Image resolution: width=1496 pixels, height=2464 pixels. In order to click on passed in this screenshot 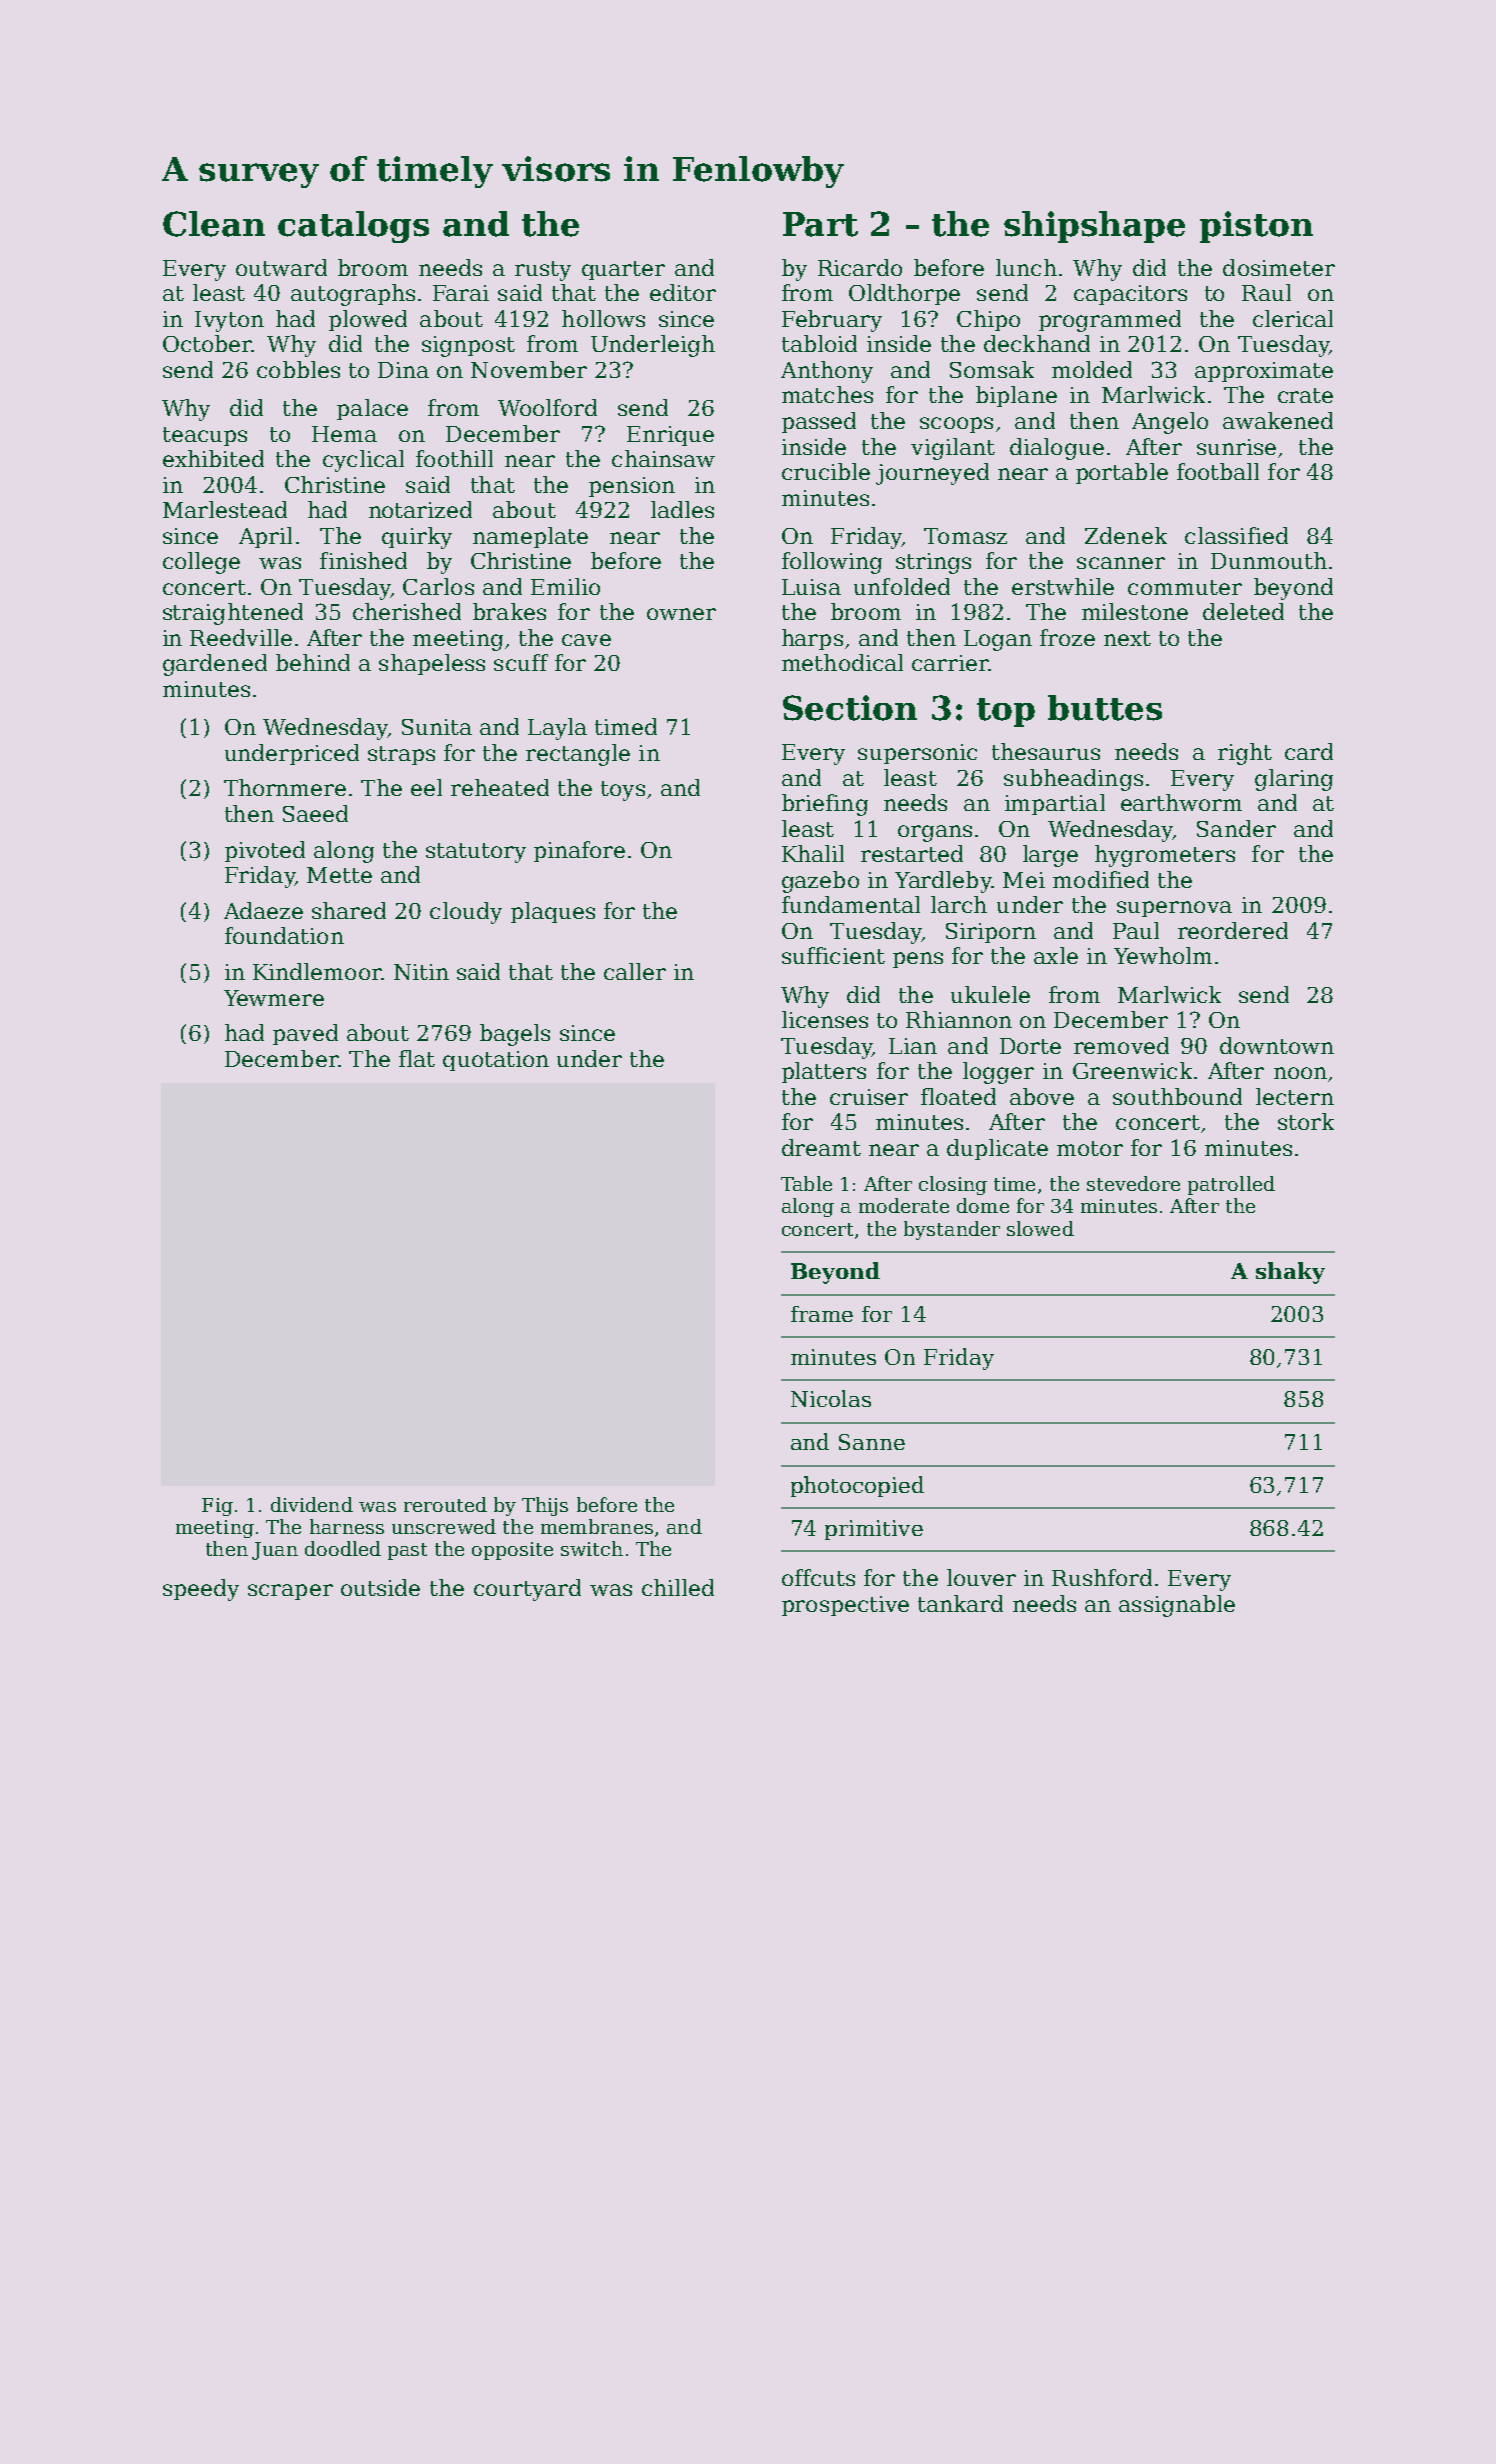, I will do `click(819, 422)`.
